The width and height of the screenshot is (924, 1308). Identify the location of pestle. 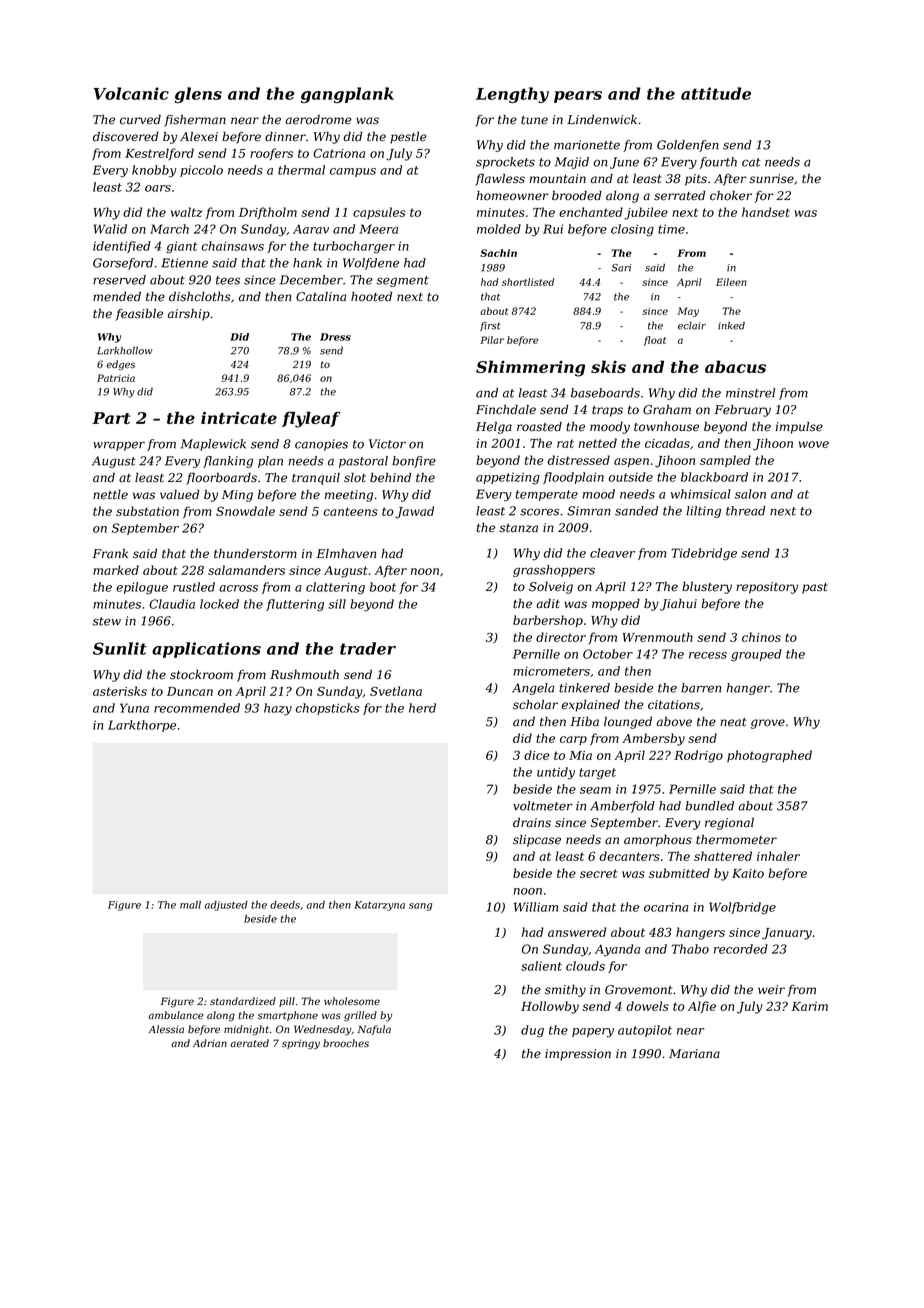
(408, 138).
